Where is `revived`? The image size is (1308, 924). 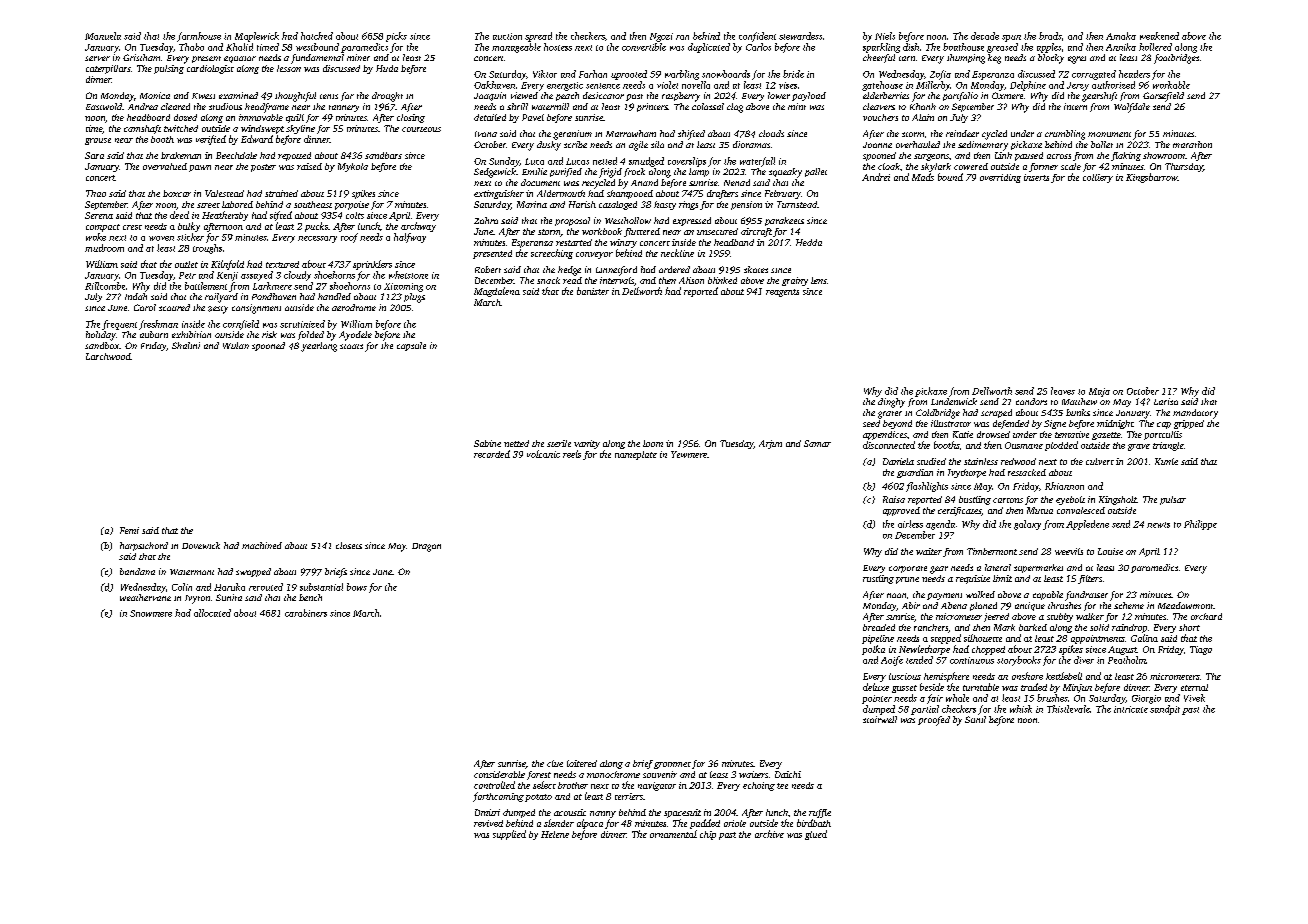
revived is located at coordinates (488, 823).
